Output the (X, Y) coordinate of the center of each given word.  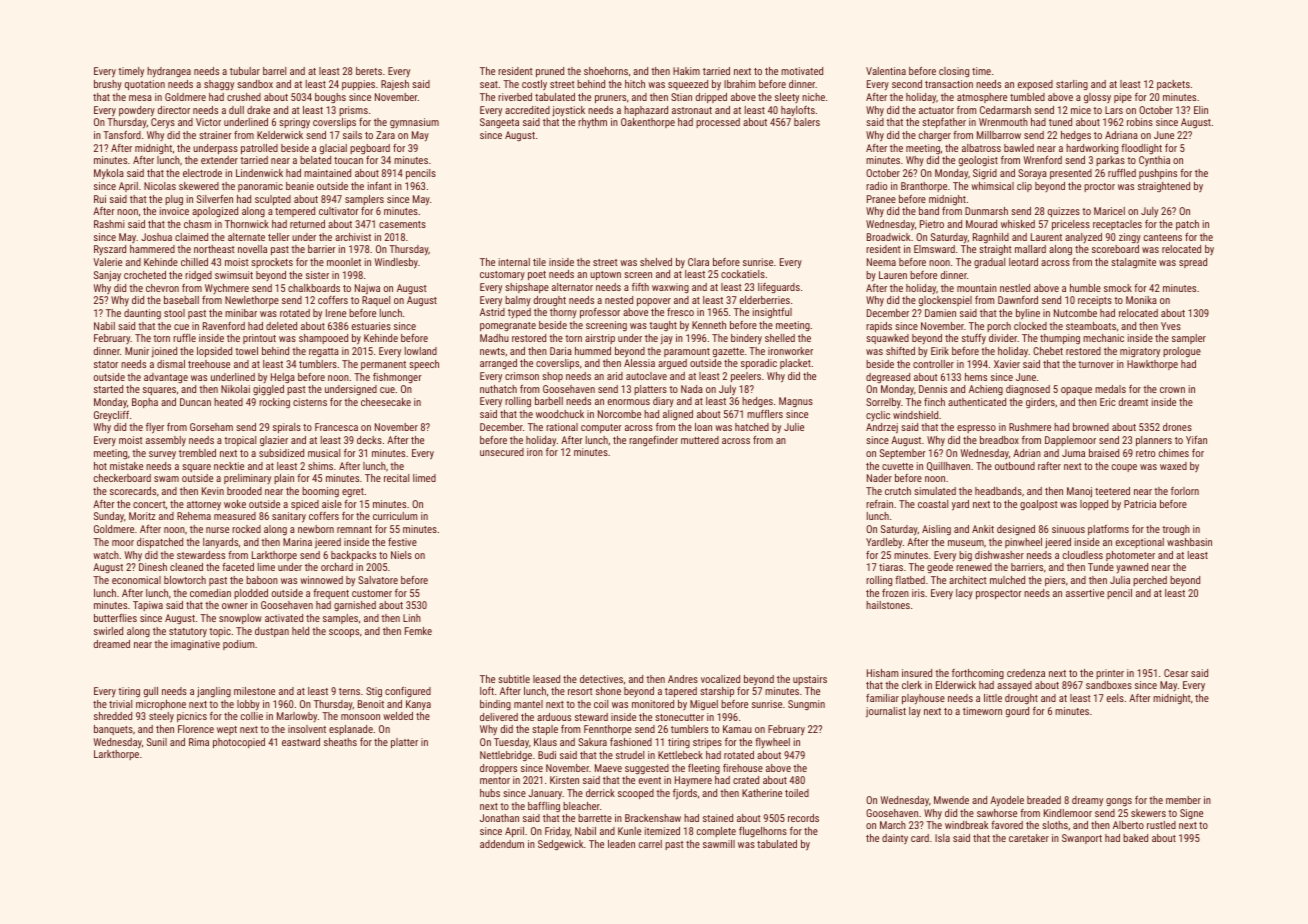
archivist (353, 237)
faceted (238, 567)
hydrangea (169, 72)
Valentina (886, 71)
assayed (1014, 686)
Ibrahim (739, 84)
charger (935, 136)
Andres (683, 679)
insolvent (307, 729)
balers (807, 122)
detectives (601, 679)
